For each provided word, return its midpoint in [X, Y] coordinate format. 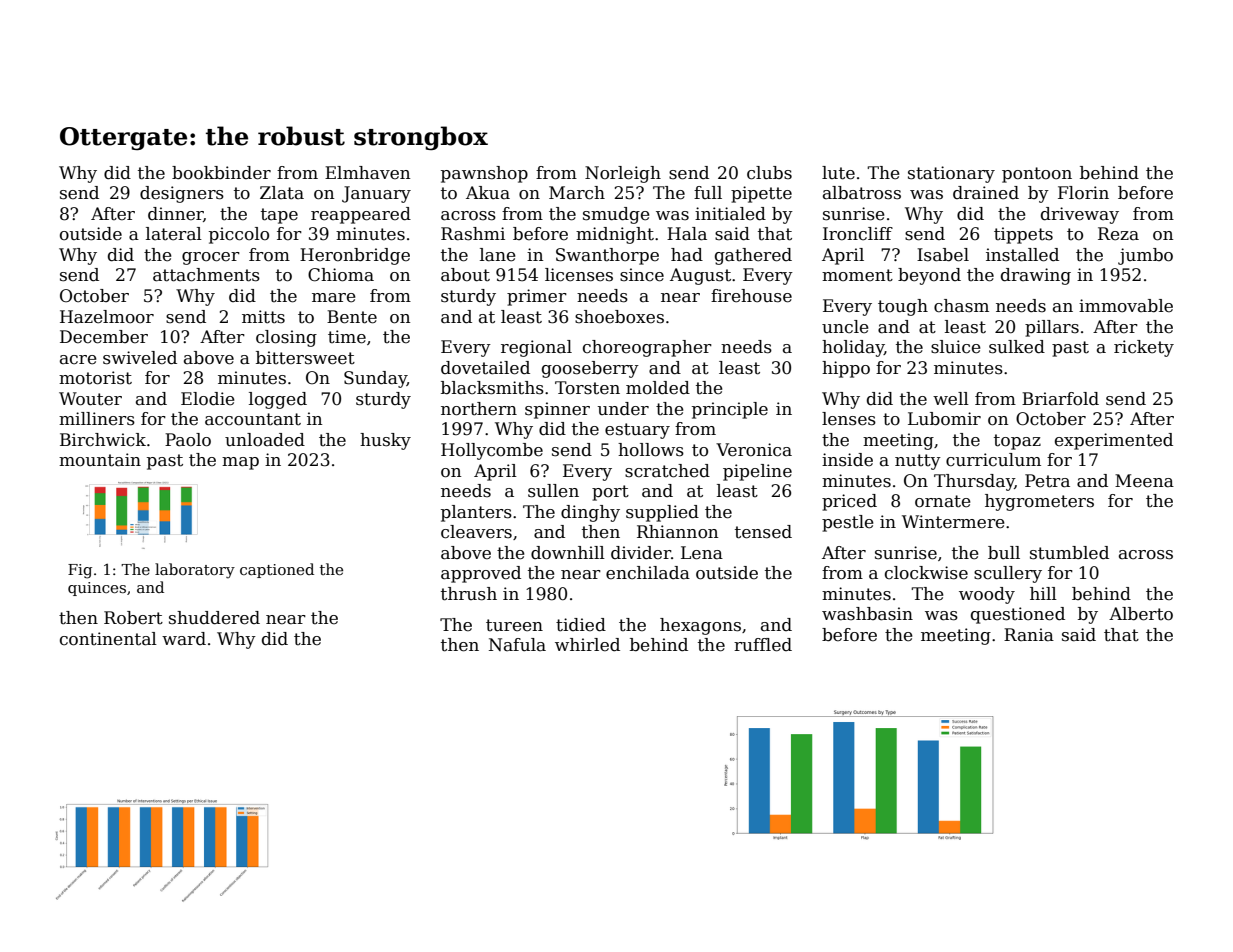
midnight [615, 235]
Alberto [1141, 614]
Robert [133, 618]
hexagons [700, 626]
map [240, 463]
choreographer [647, 348]
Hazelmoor [107, 317]
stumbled [1069, 553]
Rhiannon [677, 532]
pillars [1052, 328]
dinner [176, 214]
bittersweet [305, 358]
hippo [846, 369]
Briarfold [1060, 399]
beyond [929, 276]
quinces [97, 589]
